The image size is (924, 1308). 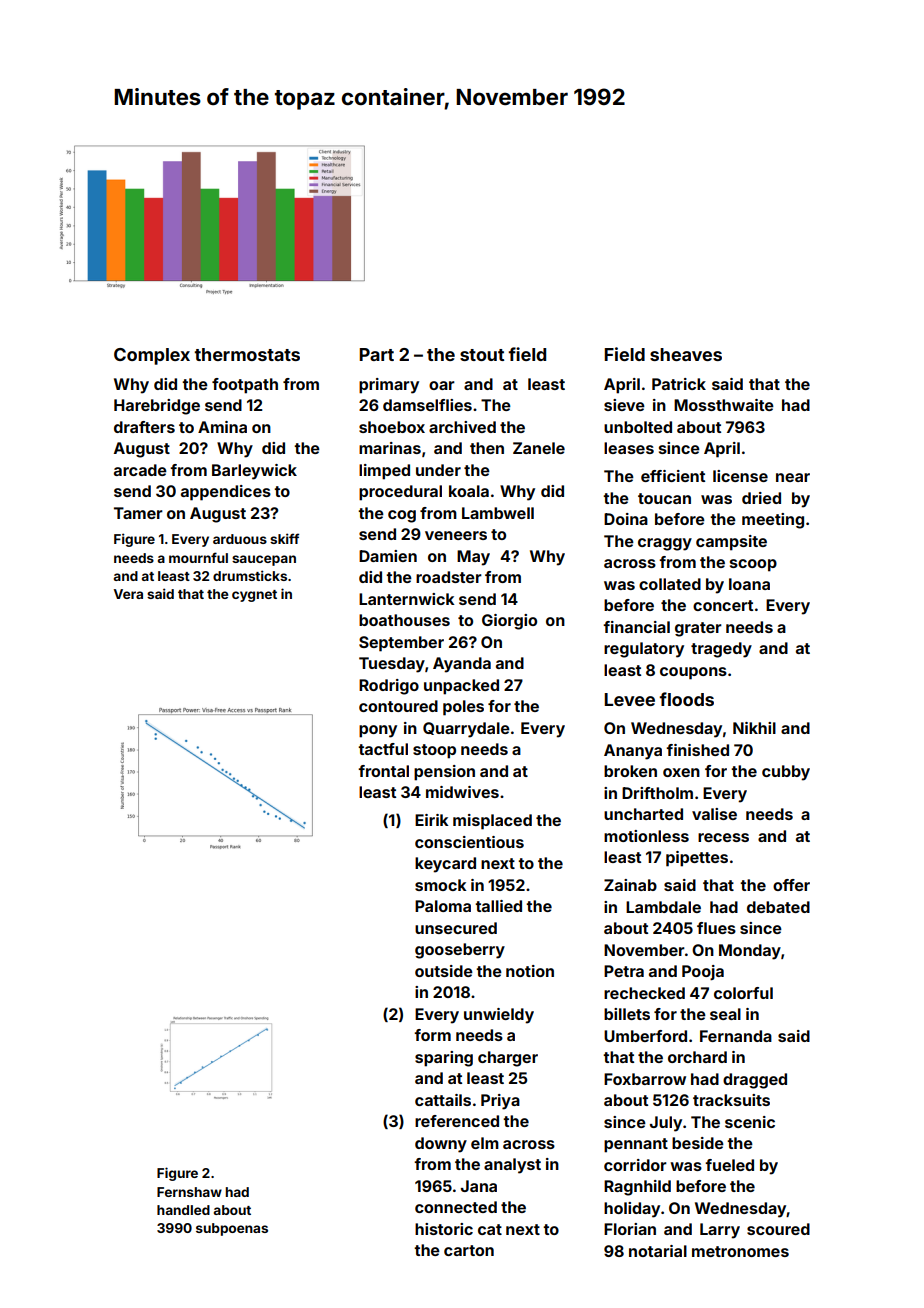 What do you see at coordinates (644, 993) in the document?
I see `rechecked` at bounding box center [644, 993].
